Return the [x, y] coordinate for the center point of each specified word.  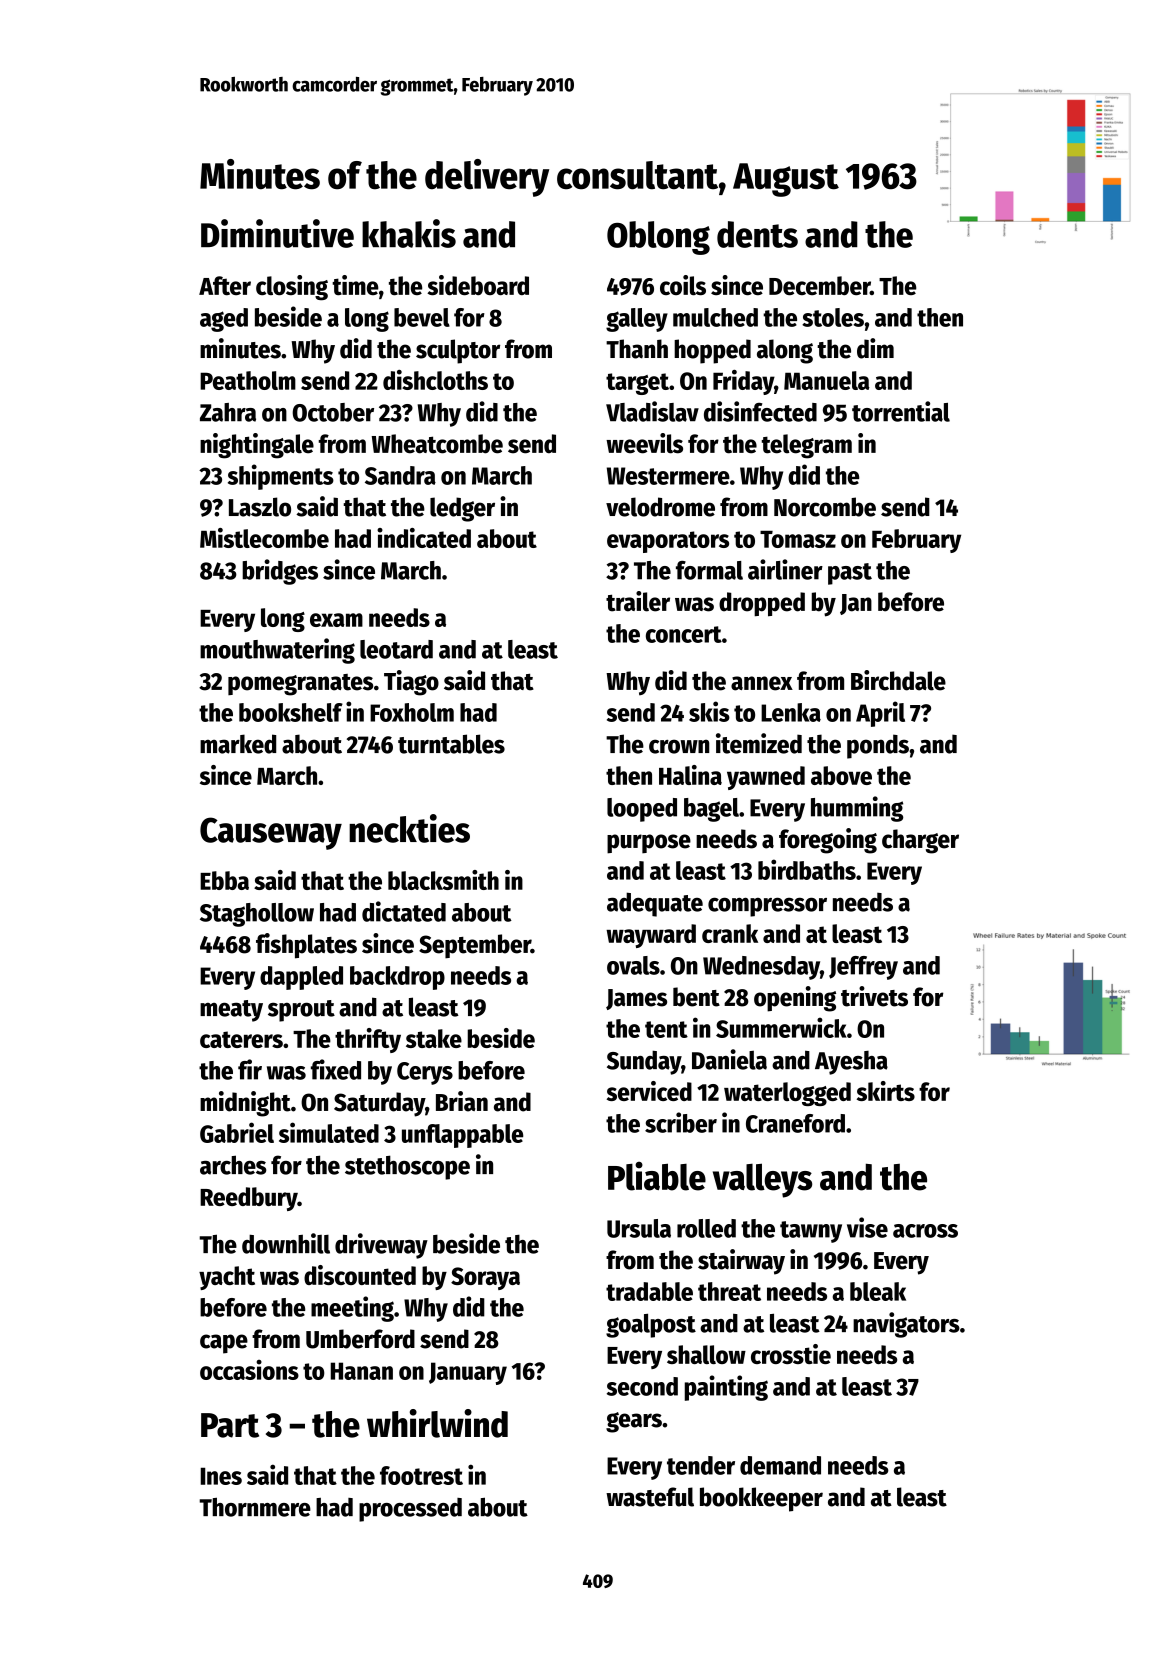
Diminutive [277, 233]
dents [757, 234]
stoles [833, 317]
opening [795, 999]
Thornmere [255, 1507]
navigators [906, 1325]
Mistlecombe [264, 538]
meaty [231, 1011]
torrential [901, 411]
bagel [711, 810]
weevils [644, 443]
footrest [421, 1475]
